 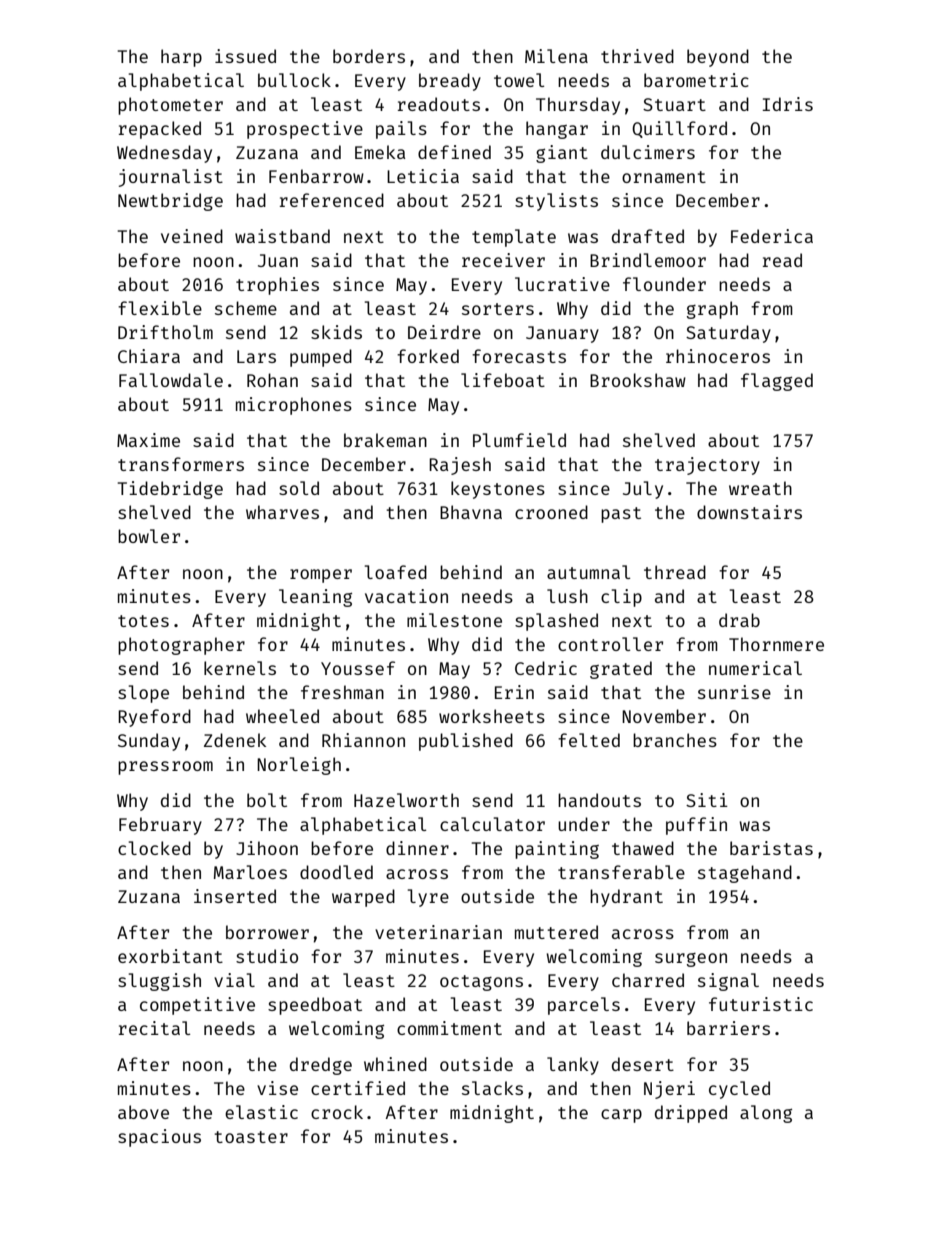 What do you see at coordinates (282, 716) in the document?
I see `wheeled` at bounding box center [282, 716].
